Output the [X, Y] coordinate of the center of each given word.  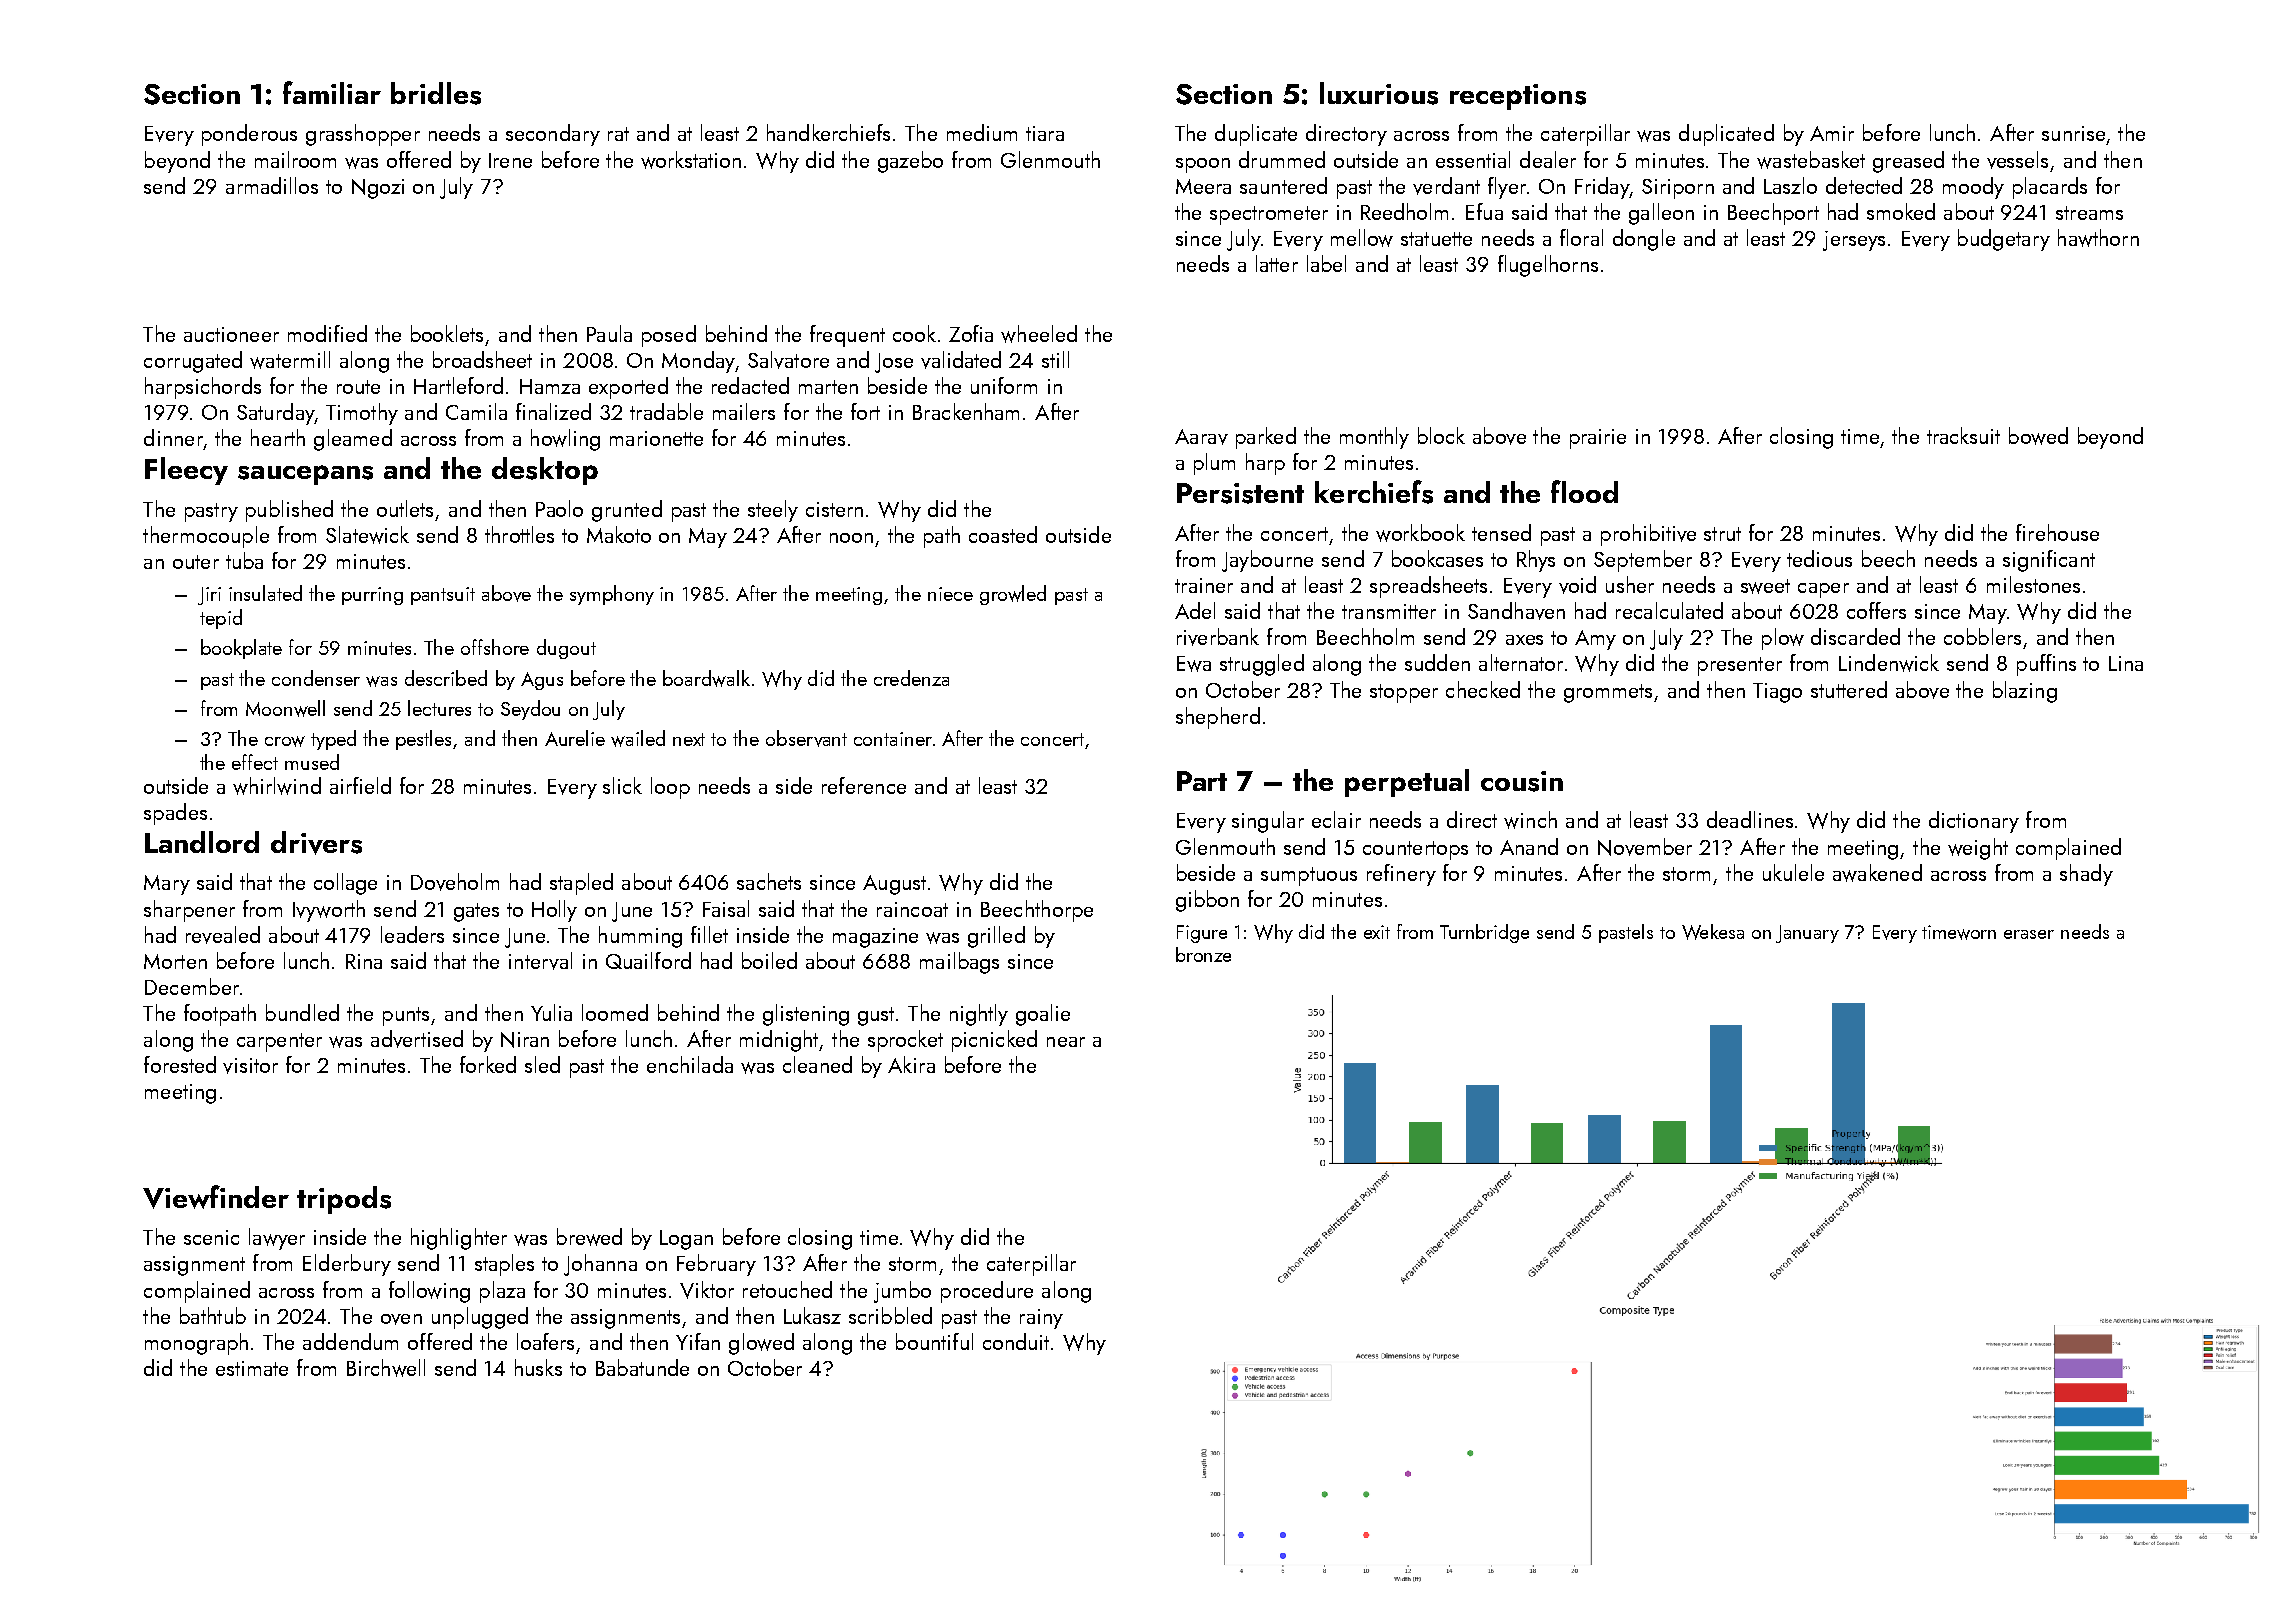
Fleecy [186, 471]
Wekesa [1713, 932]
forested [180, 1064]
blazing [2025, 692]
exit [1377, 932]
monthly [1374, 438]
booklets [447, 333]
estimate [252, 1368]
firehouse [2057, 532]
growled [1013, 595]
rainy [1041, 1319]
